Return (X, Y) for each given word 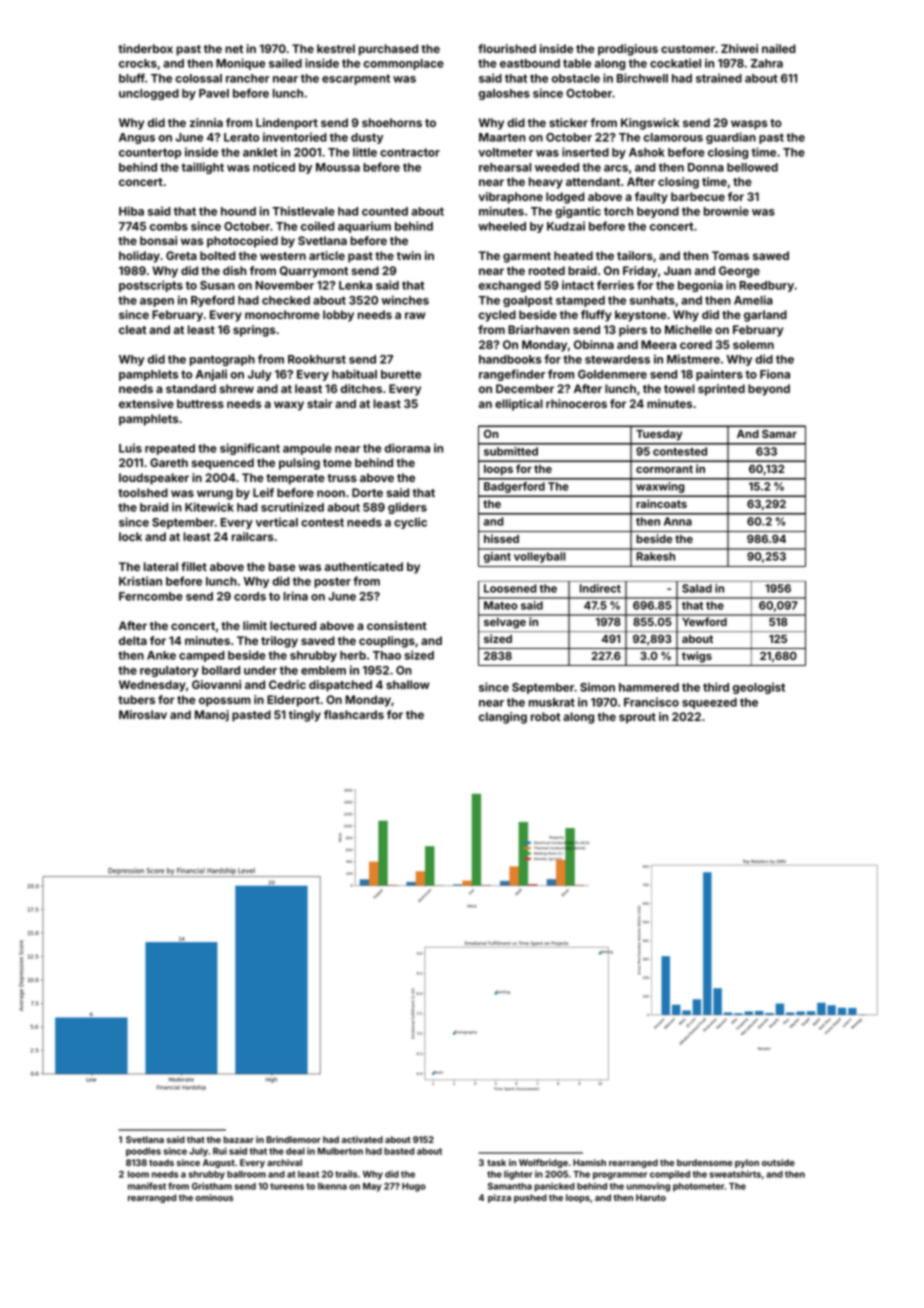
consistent (397, 625)
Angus (137, 138)
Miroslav (143, 714)
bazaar (239, 1139)
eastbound (530, 63)
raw (415, 315)
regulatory (169, 671)
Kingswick (650, 124)
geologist (759, 688)
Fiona (775, 374)
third (716, 687)
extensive (146, 403)
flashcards (354, 714)
